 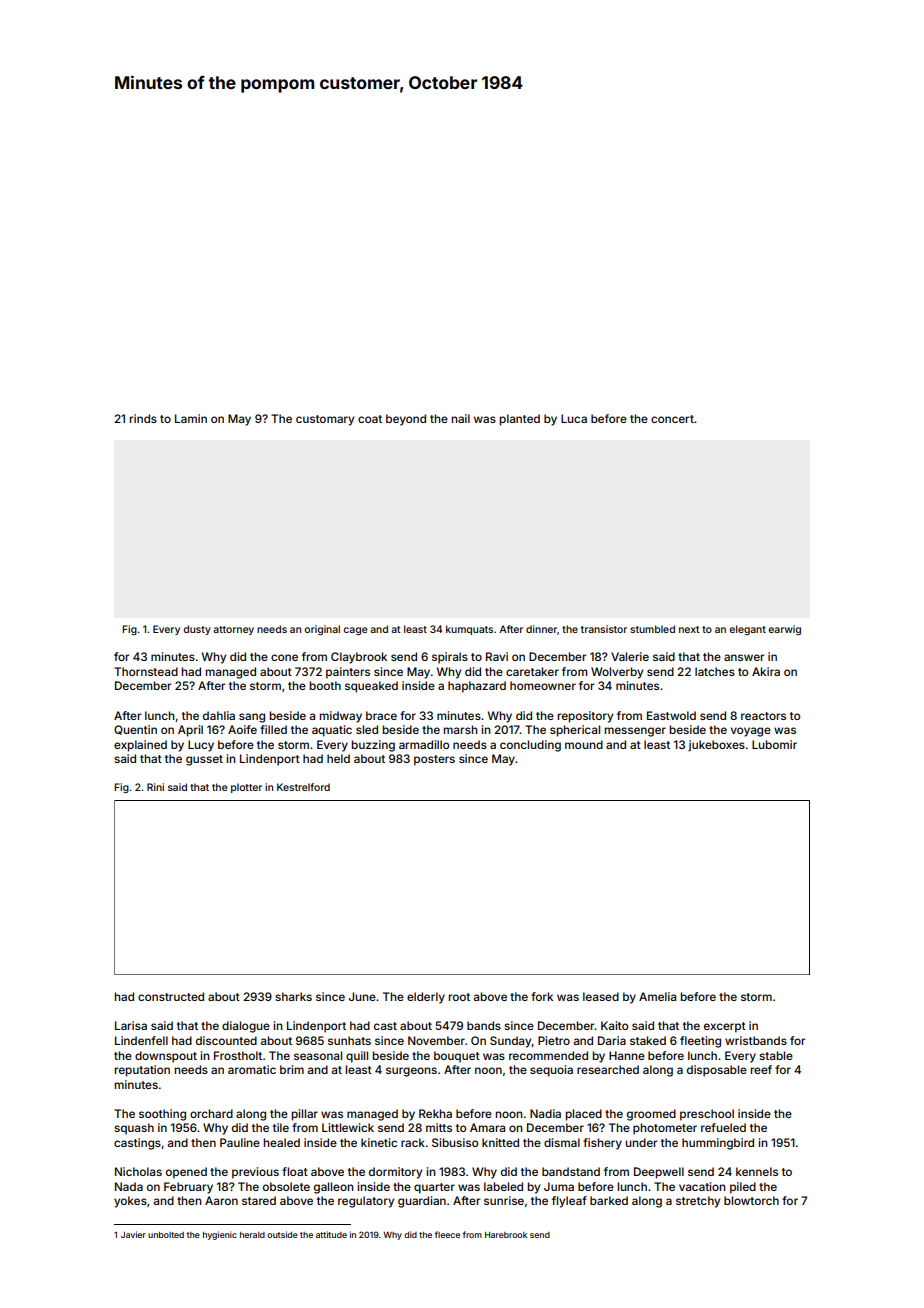 I want to click on surgeons, so click(x=411, y=1072).
